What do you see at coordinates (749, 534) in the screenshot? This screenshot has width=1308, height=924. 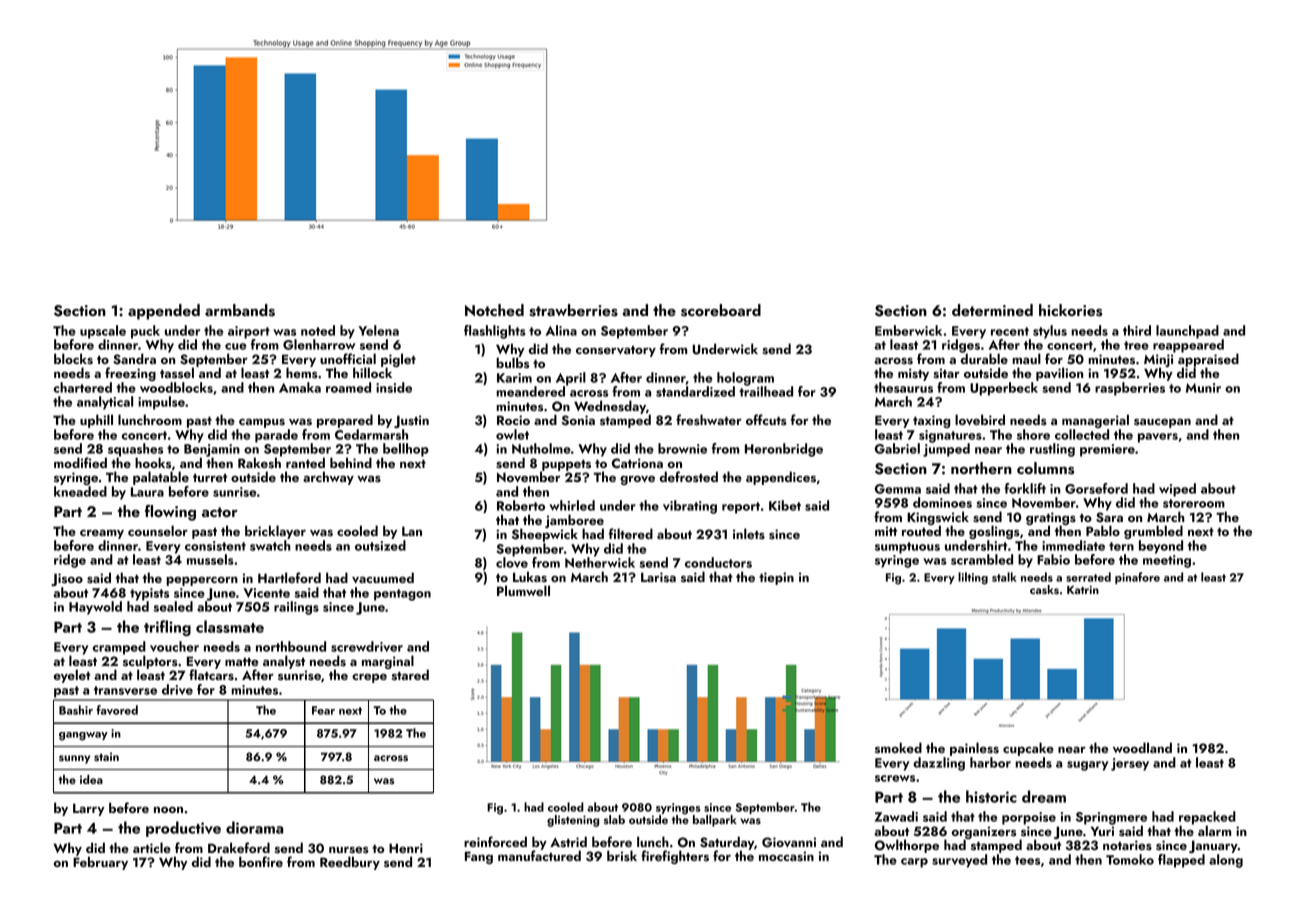 I see `inlets` at bounding box center [749, 534].
